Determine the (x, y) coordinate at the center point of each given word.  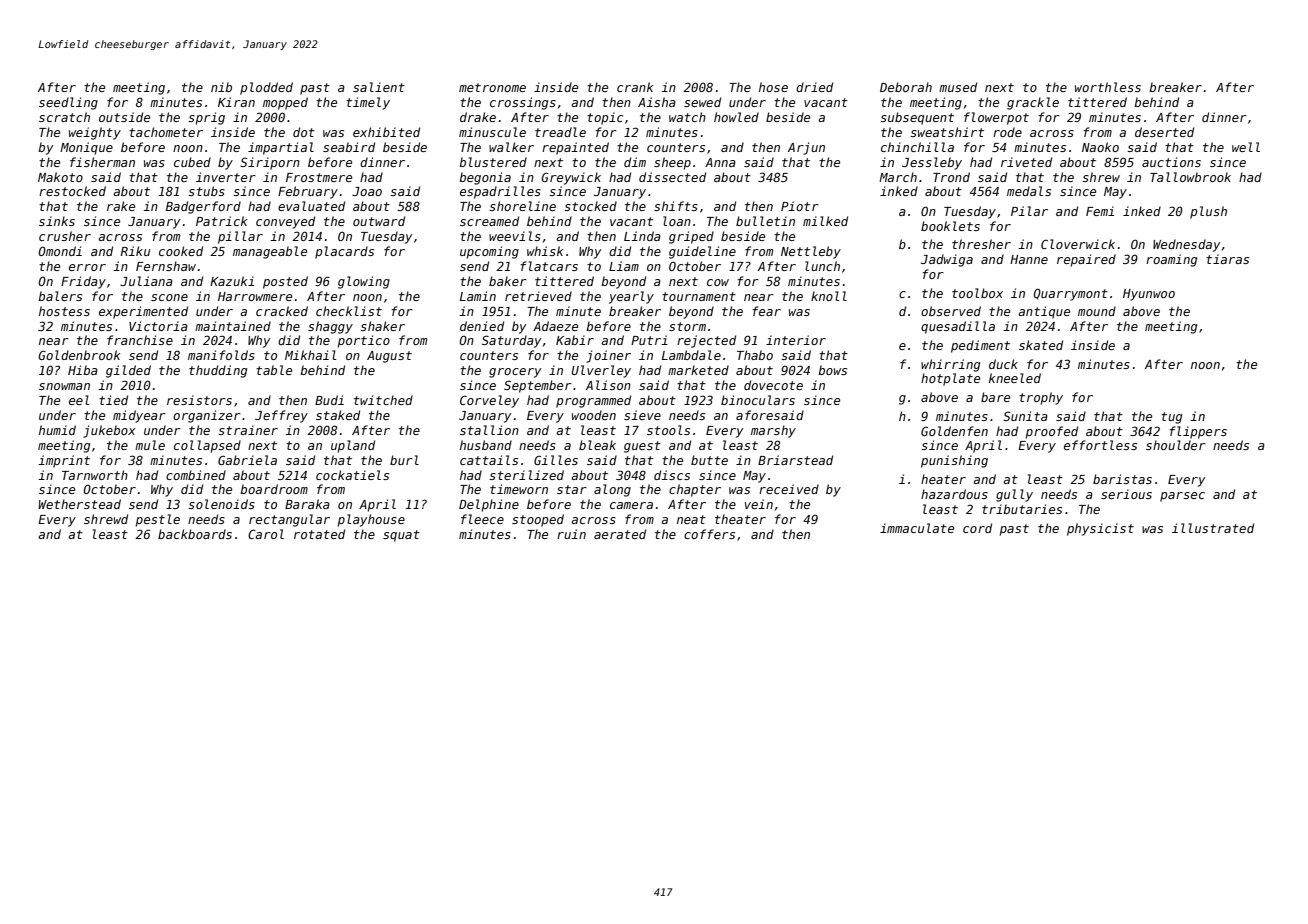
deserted (1164, 132)
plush (1208, 212)
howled (736, 117)
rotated (319, 534)
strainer (248, 430)
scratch (64, 117)
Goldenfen (954, 431)
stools (668, 430)
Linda (642, 236)
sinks (57, 221)
